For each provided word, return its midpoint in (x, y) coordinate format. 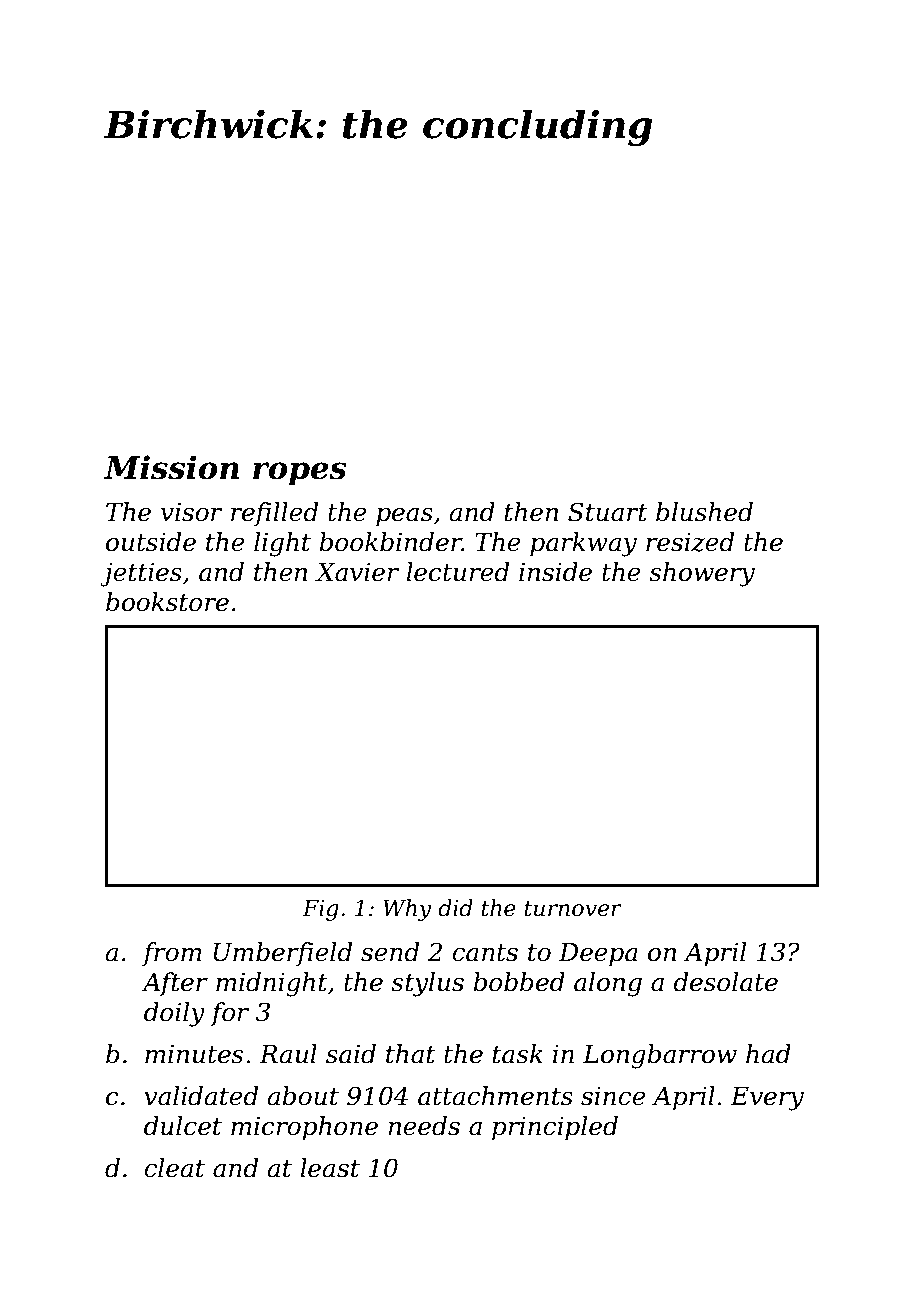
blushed (704, 512)
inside (555, 572)
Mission (171, 467)
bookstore (167, 602)
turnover (573, 909)
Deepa (598, 954)
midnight (272, 984)
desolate (725, 982)
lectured (457, 572)
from (172, 954)
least (330, 1168)
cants (485, 953)
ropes (300, 474)
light (282, 544)
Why (407, 910)
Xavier (357, 572)
